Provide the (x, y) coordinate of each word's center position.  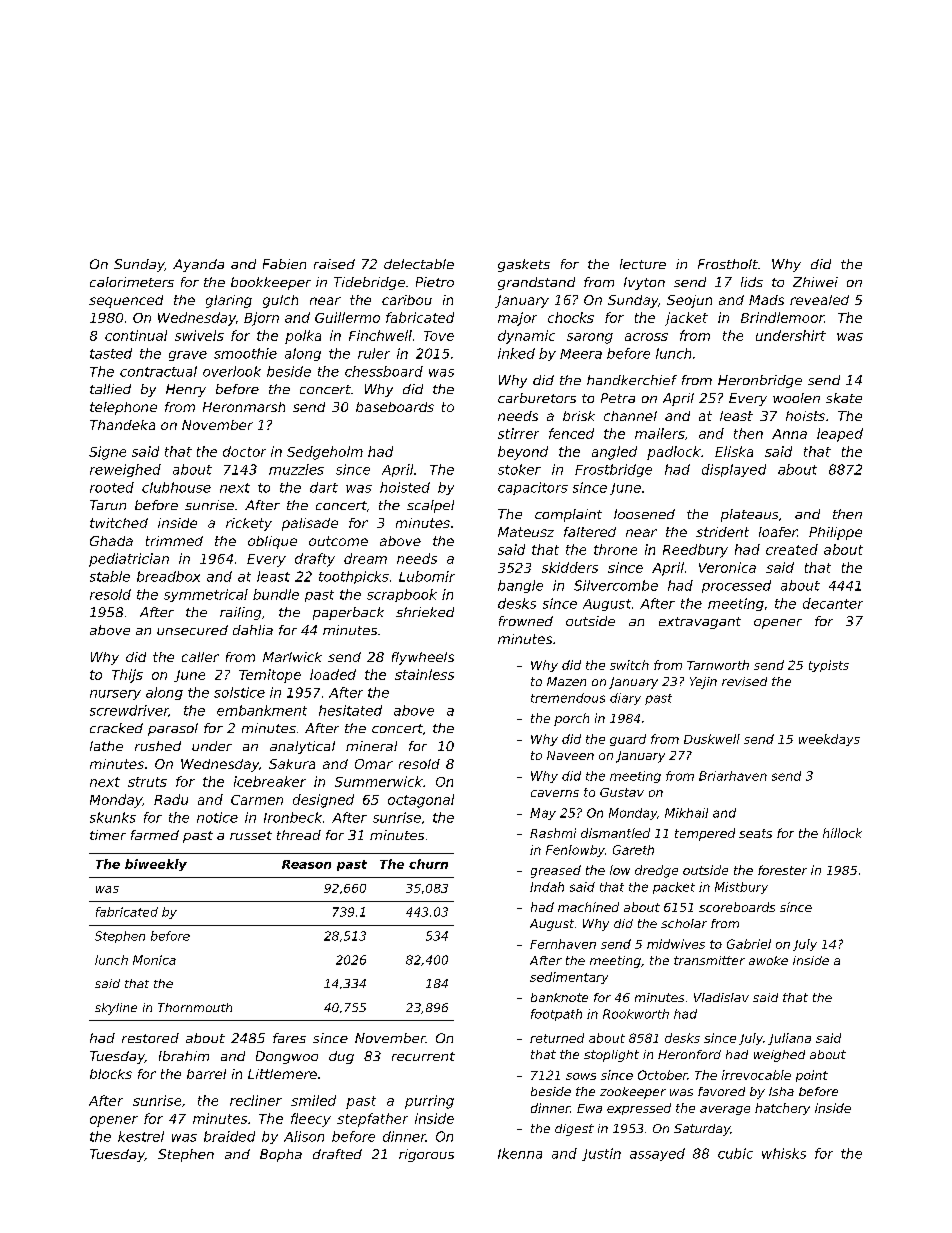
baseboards (395, 407)
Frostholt (728, 264)
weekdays (829, 740)
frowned (526, 621)
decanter (833, 603)
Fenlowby (575, 851)
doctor (244, 451)
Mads (766, 300)
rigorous (426, 1155)
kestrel (141, 1136)
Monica (154, 960)
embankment (262, 710)
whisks (784, 1153)
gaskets (524, 265)
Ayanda (198, 265)
